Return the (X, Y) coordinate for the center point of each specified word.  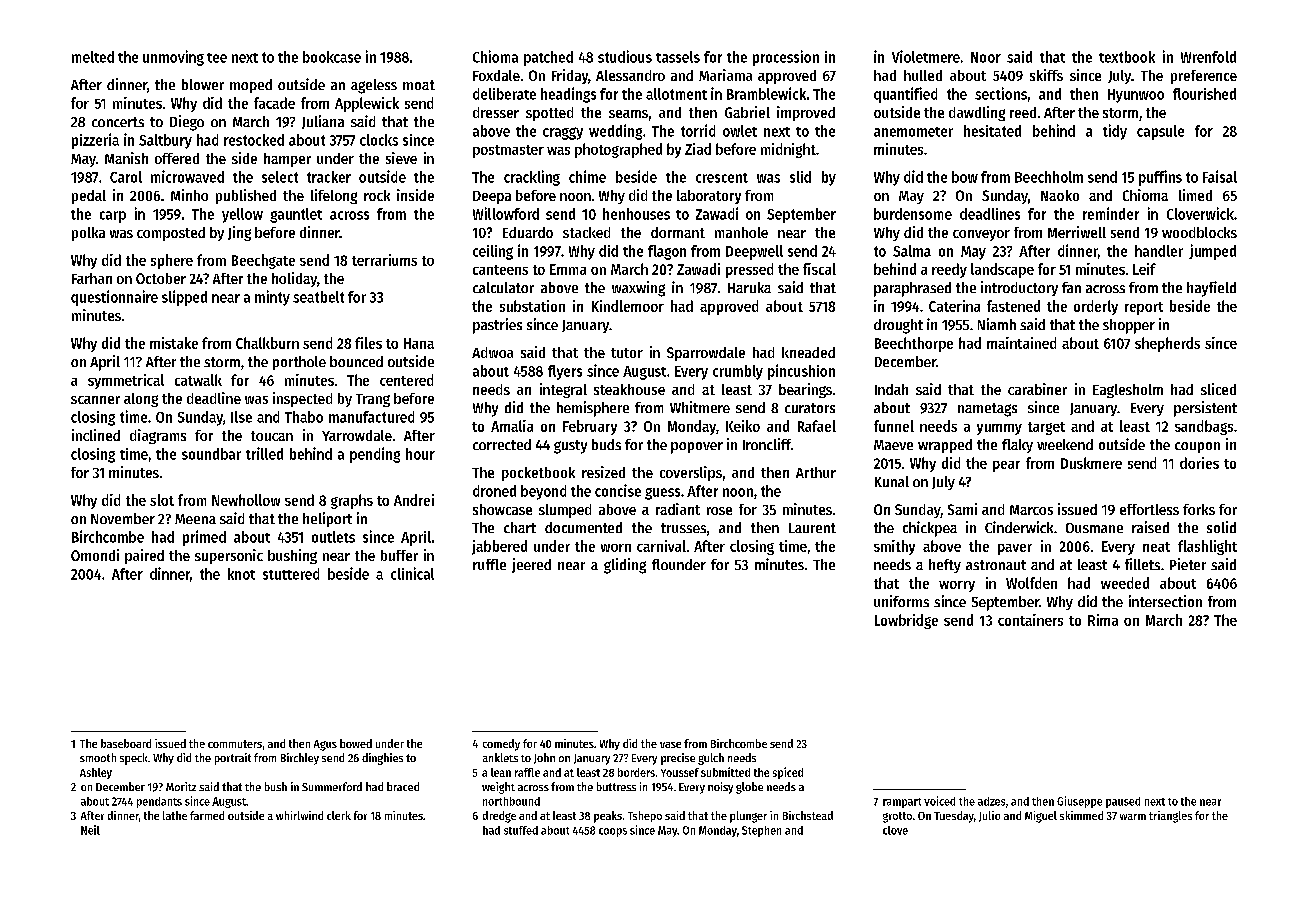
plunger (748, 817)
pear (1006, 466)
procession (786, 58)
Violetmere (926, 56)
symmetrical (126, 381)
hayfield (1211, 289)
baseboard (126, 743)
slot (162, 500)
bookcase (332, 57)
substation (532, 306)
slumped (565, 511)
